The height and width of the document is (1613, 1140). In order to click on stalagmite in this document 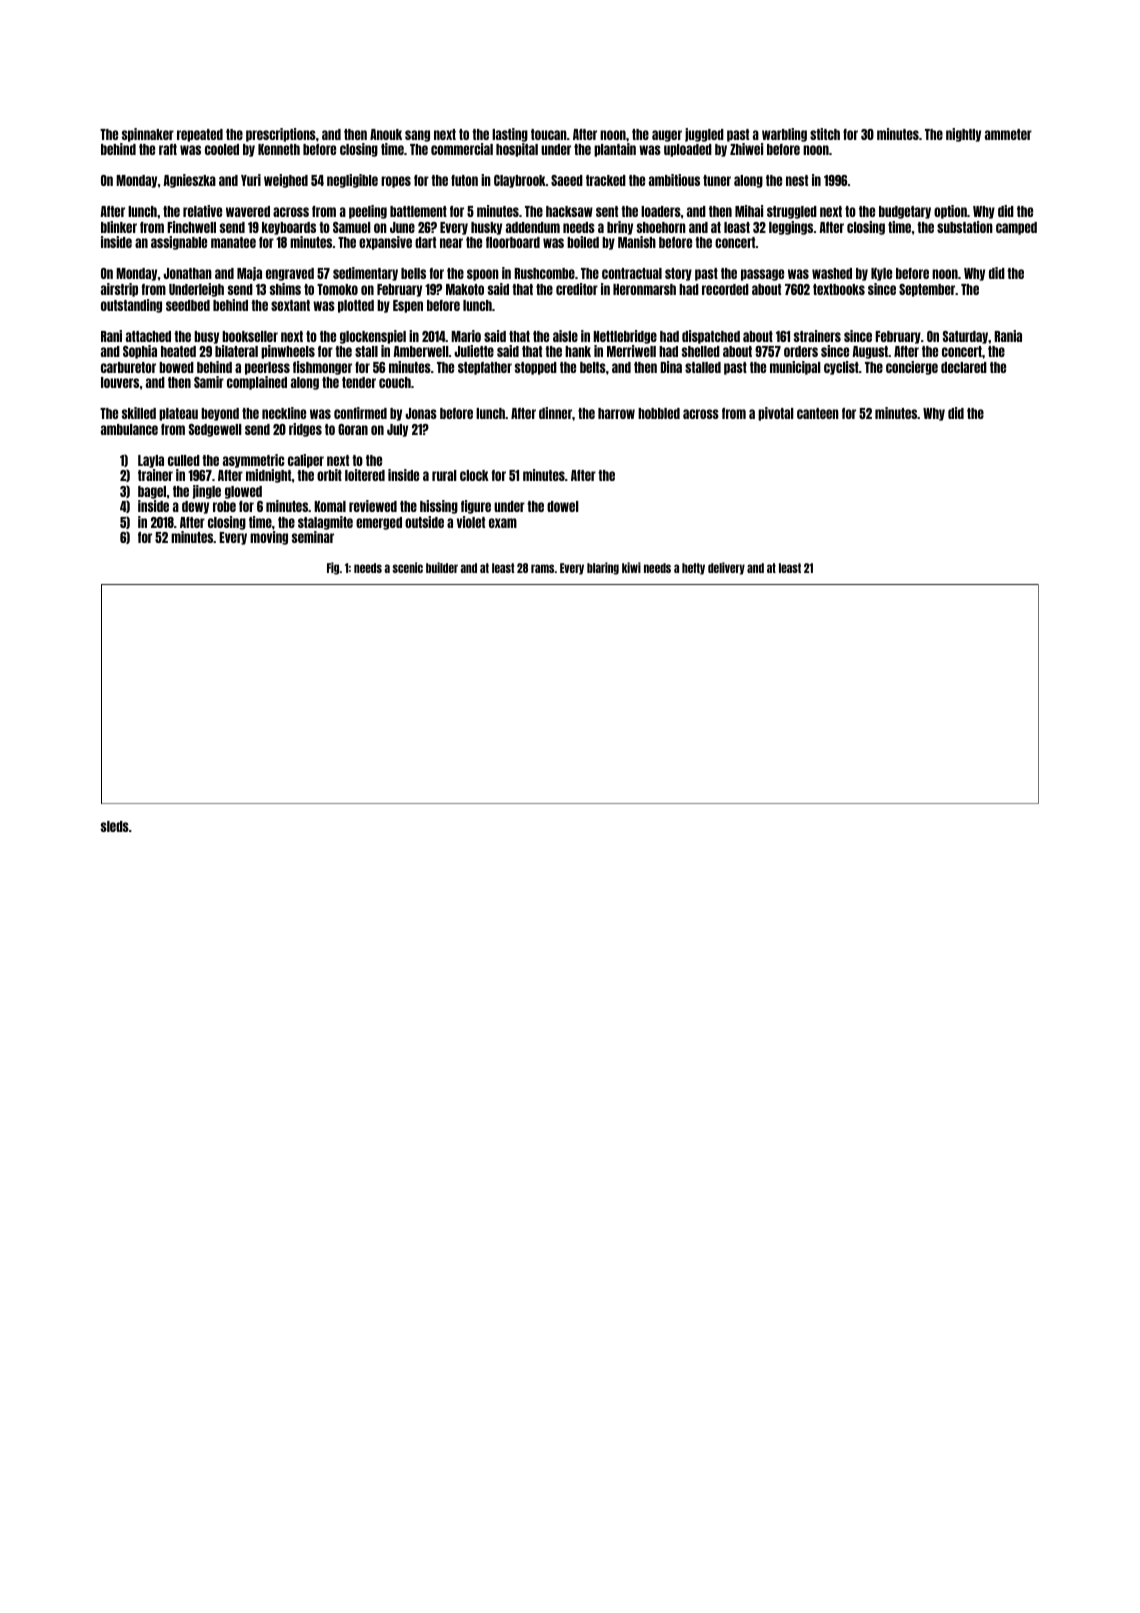, I will do `click(325, 523)`.
